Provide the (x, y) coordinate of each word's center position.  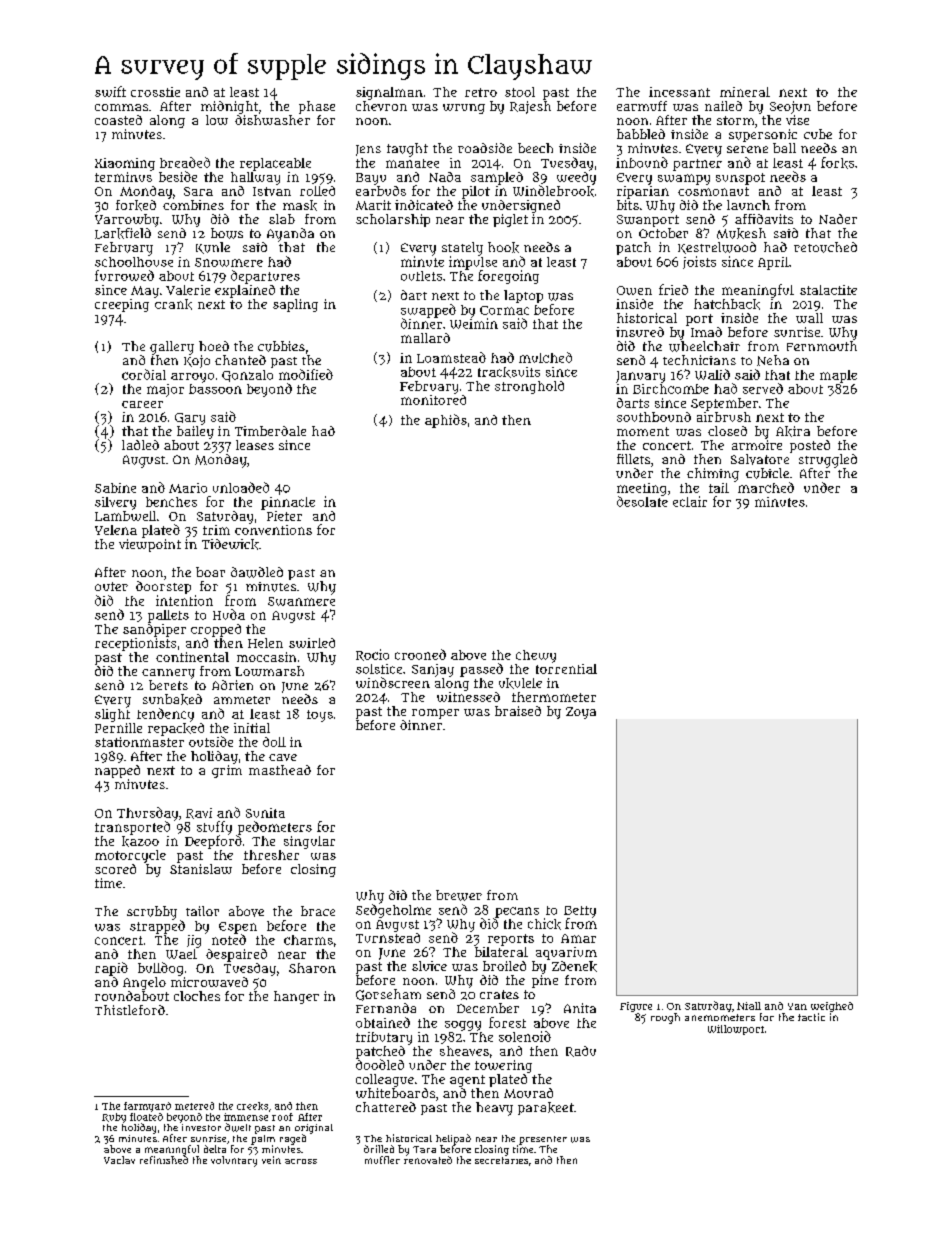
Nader (838, 219)
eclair (690, 501)
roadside (485, 148)
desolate (642, 501)
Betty (580, 912)
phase (317, 107)
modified (306, 374)
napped (117, 771)
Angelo (144, 983)
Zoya (581, 713)
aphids (446, 421)
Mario (188, 488)
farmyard (147, 1107)
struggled (828, 461)
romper (435, 714)
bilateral (501, 952)
